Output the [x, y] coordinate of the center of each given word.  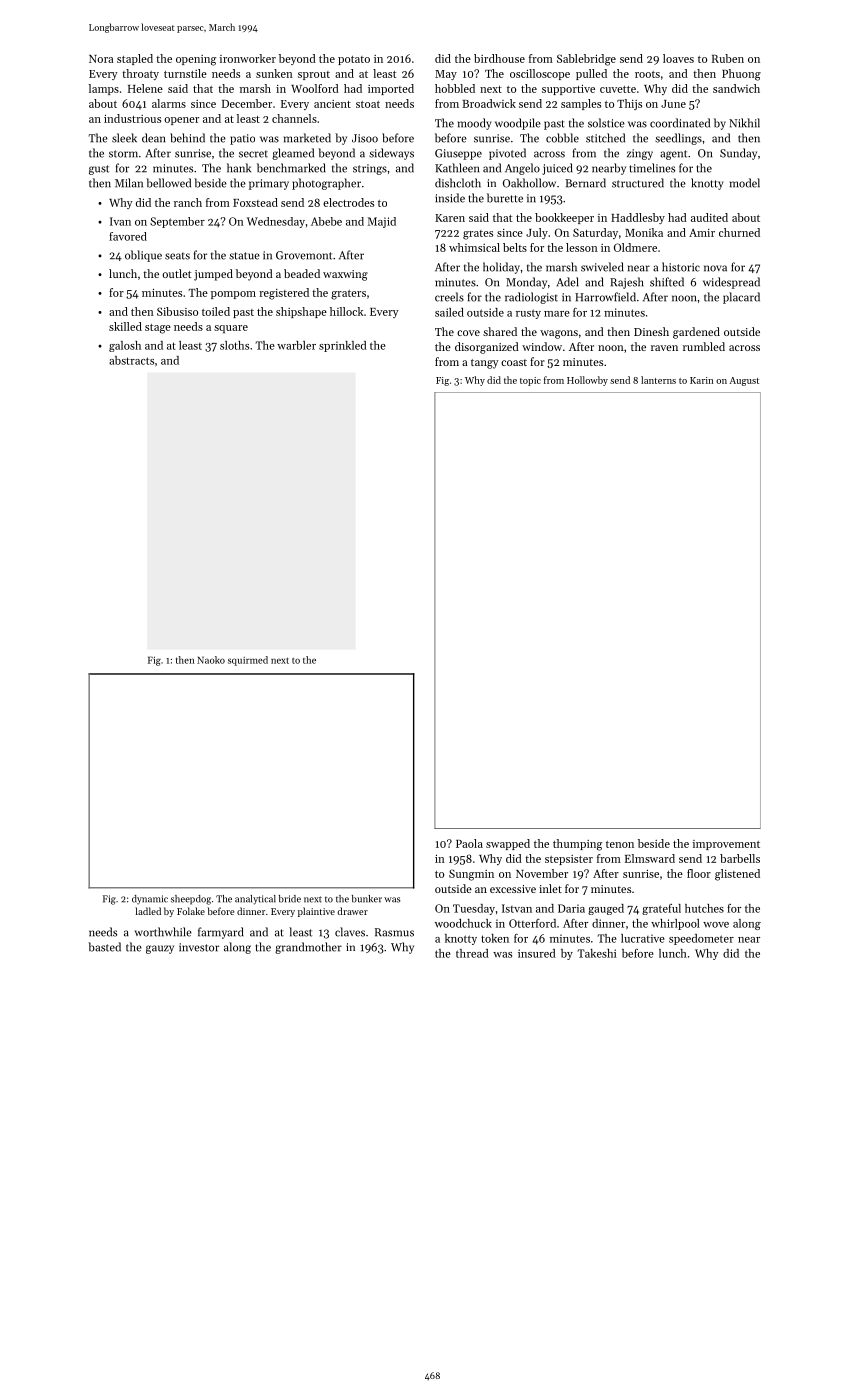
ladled [148, 911]
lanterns [658, 380]
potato [354, 60]
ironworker [248, 58]
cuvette [618, 89]
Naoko [211, 660]
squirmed [248, 661]
